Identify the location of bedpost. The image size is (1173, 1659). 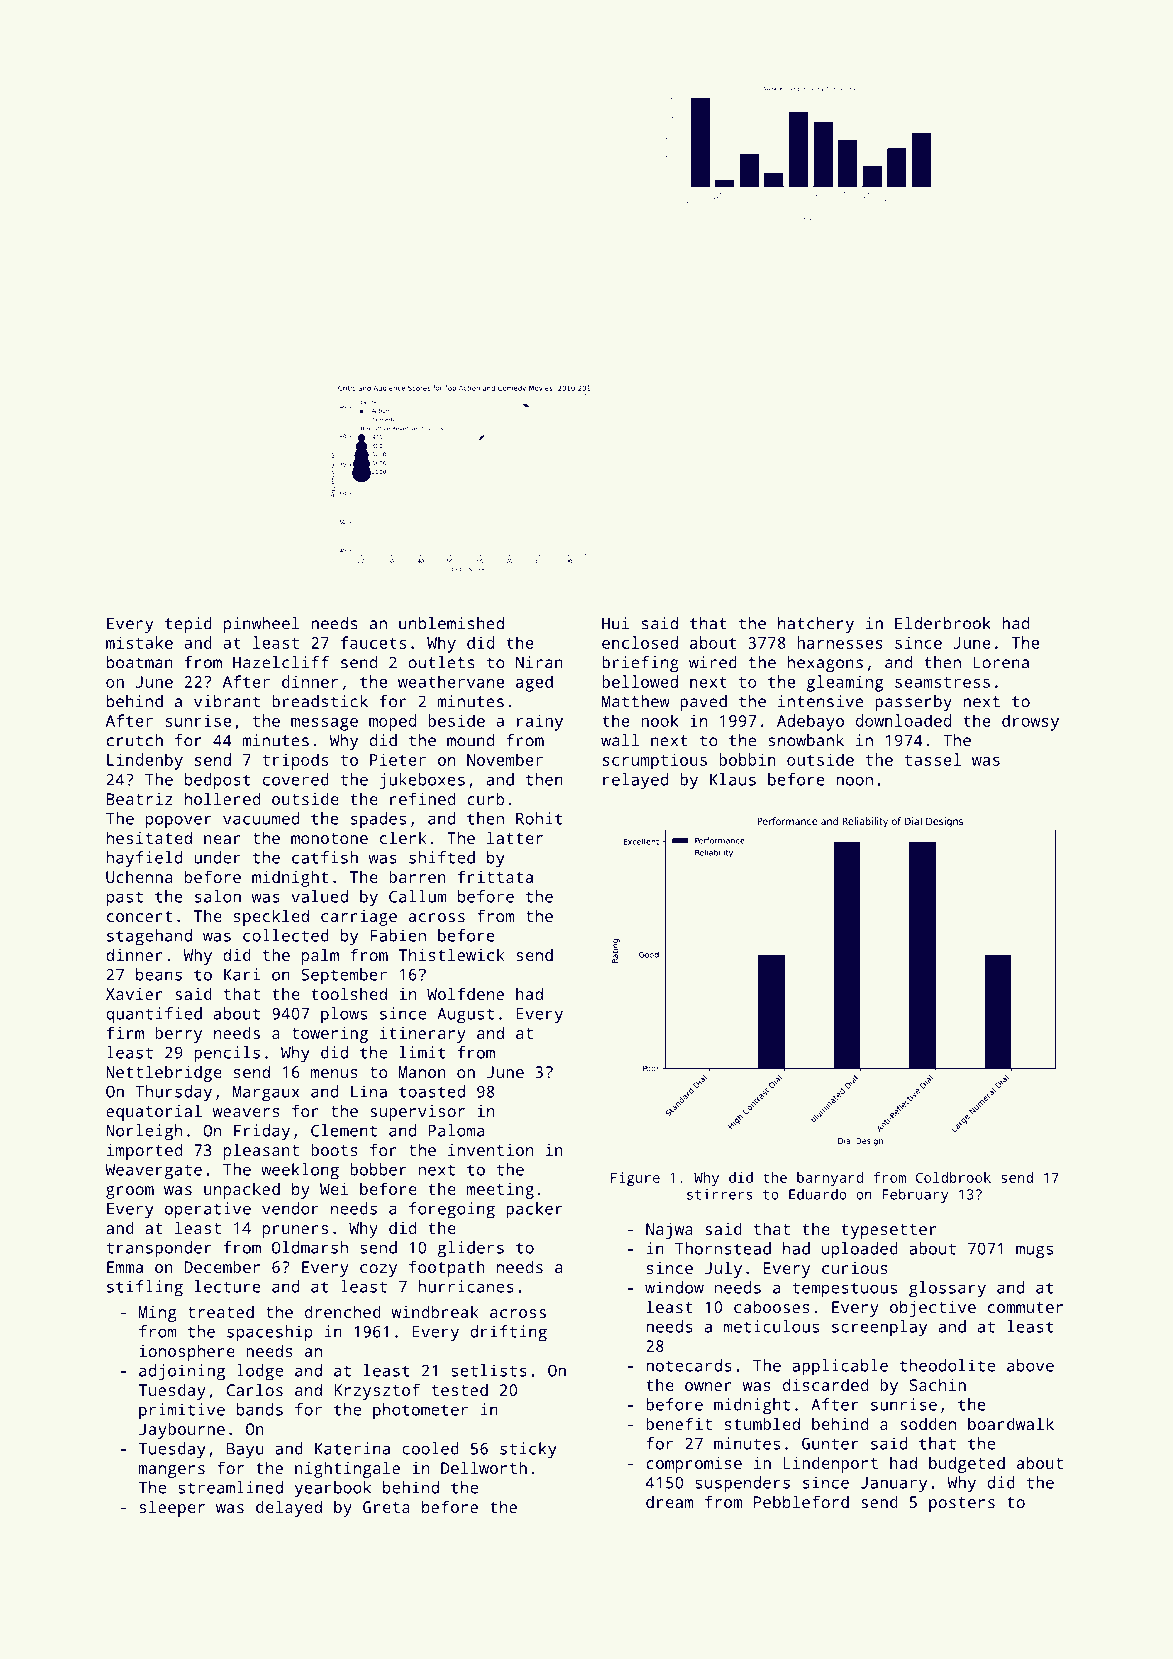
(217, 781).
